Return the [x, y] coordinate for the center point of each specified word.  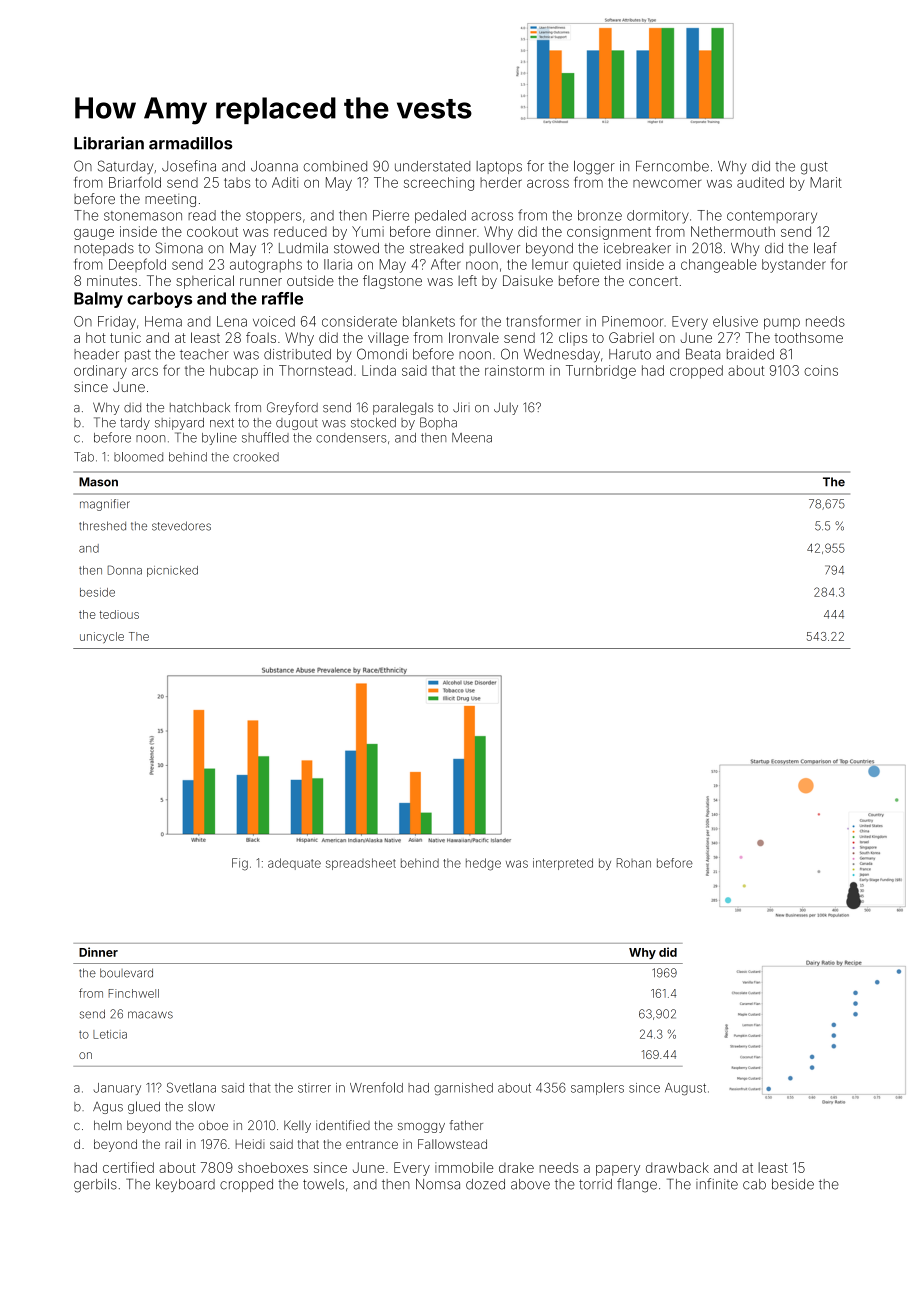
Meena [472, 438]
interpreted [563, 864]
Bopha [438, 423]
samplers [597, 1089]
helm [108, 1125]
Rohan [634, 863]
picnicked [172, 571]
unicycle [102, 637]
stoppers [273, 217]
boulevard [126, 973]
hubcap [234, 372]
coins [821, 370]
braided [750, 354]
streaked [436, 248]
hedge [483, 864]
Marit [826, 182]
